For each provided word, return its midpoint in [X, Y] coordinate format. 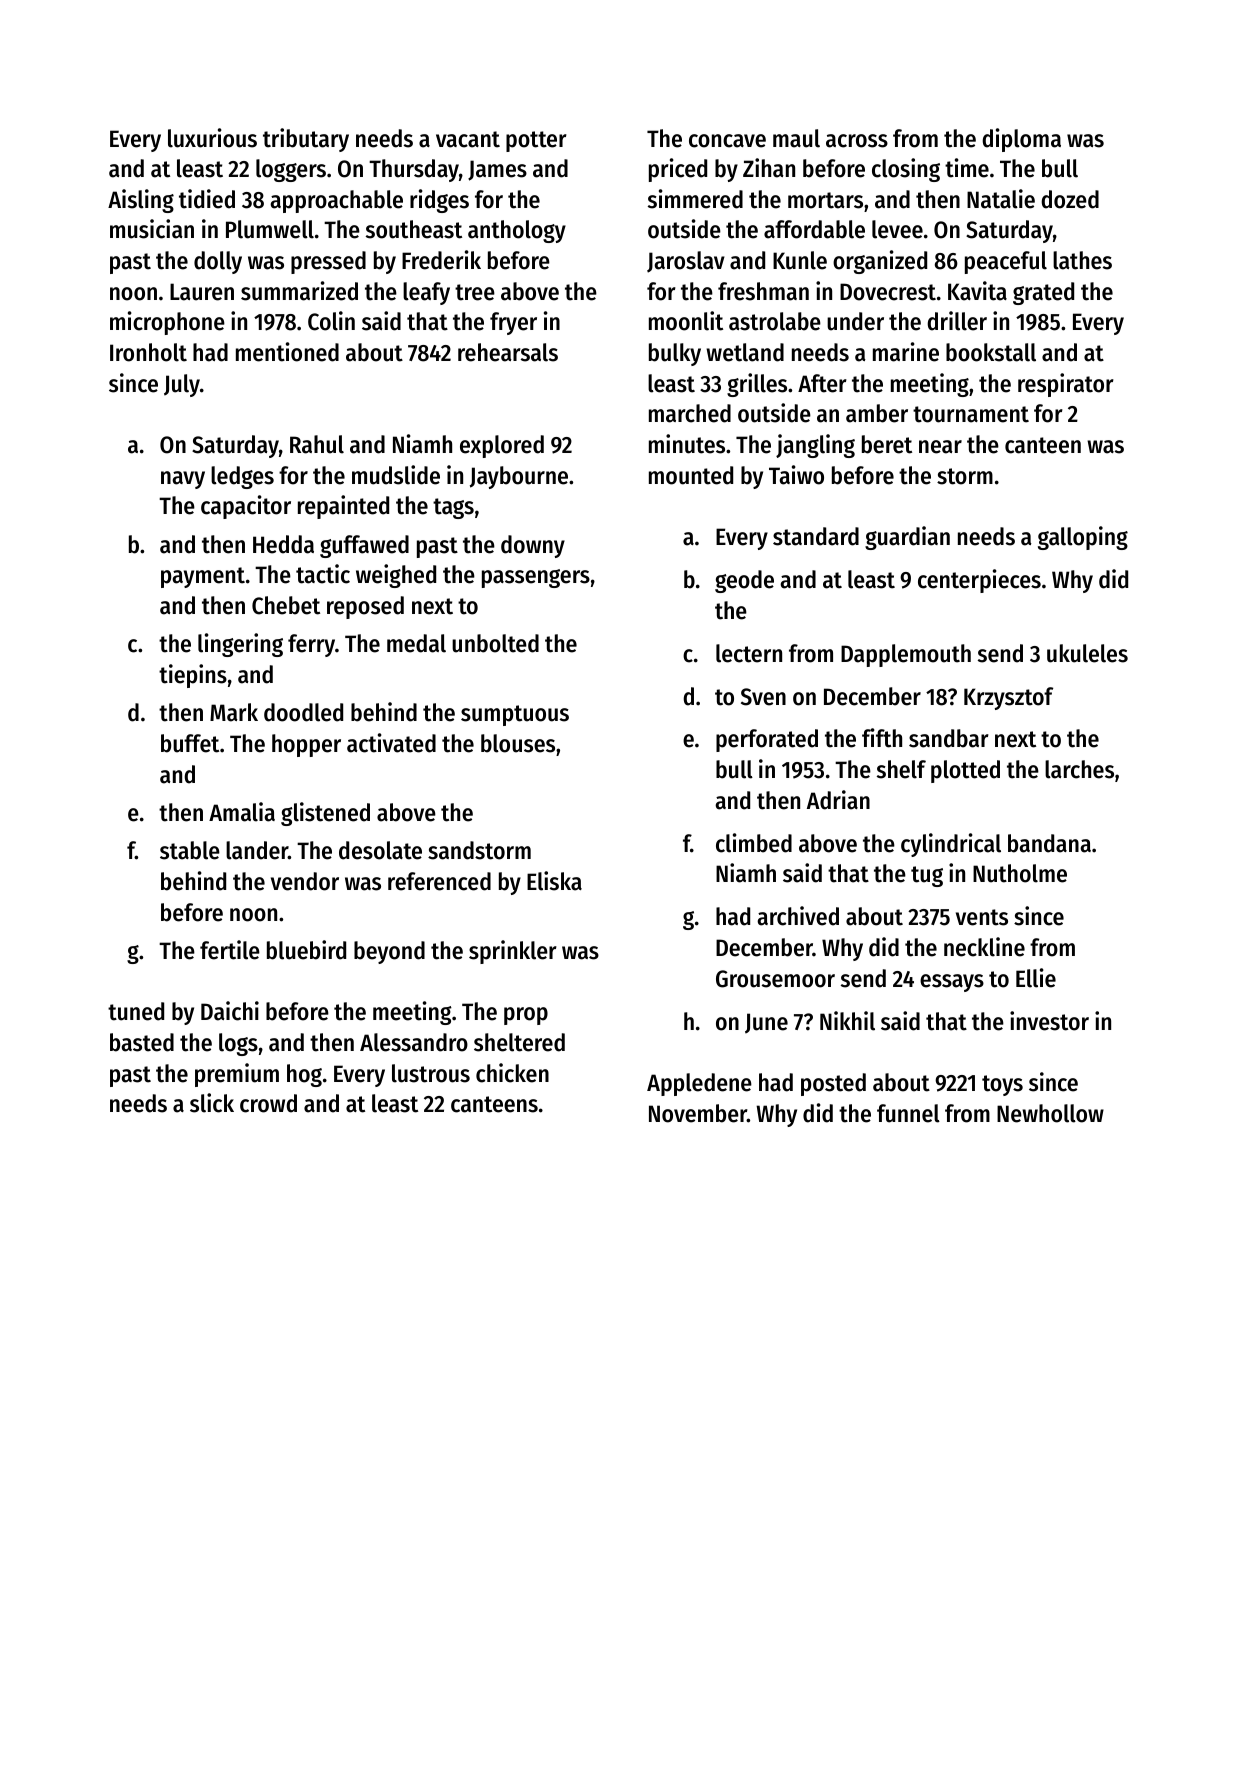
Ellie [1036, 978]
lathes [1082, 260]
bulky [675, 354]
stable [190, 850]
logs [238, 1044]
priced [678, 170]
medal [416, 643]
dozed [1070, 199]
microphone [167, 323]
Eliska [554, 881]
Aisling [141, 201]
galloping [1083, 538]
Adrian [838, 800]
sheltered [519, 1042]
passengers [536, 578]
